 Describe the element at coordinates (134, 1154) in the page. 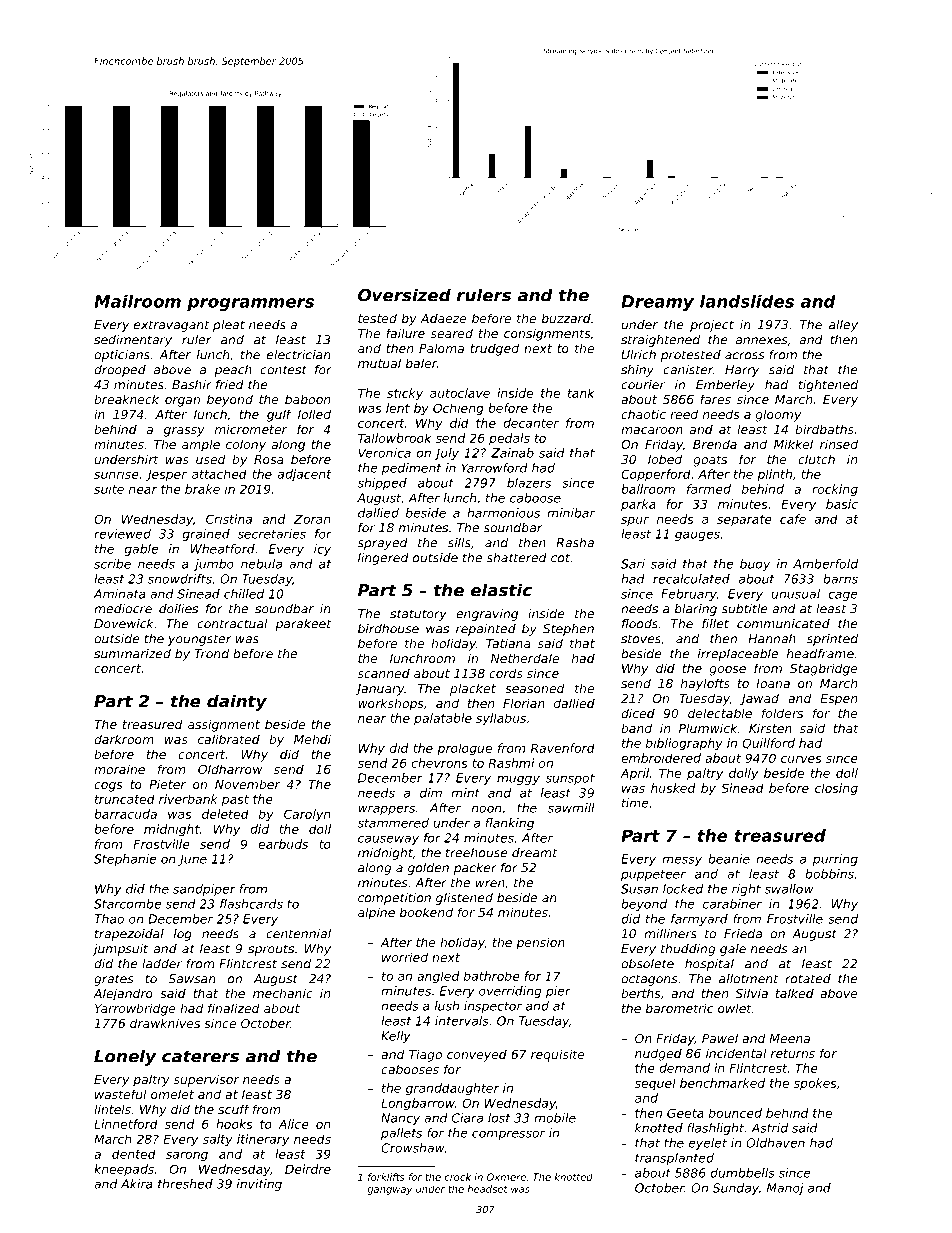

I see `dented` at that location.
